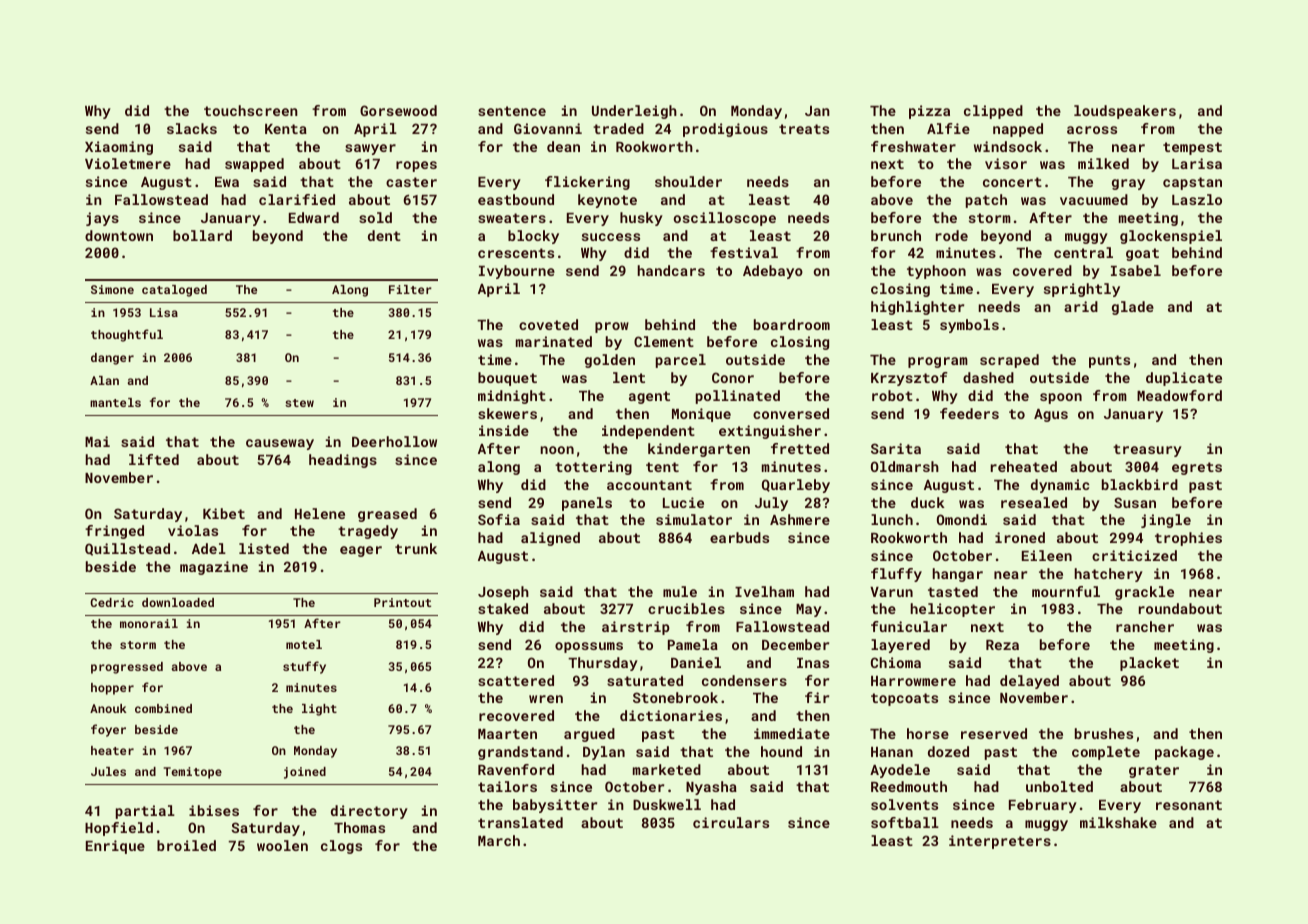  What do you see at coordinates (186, 845) in the screenshot?
I see `broiled` at bounding box center [186, 845].
